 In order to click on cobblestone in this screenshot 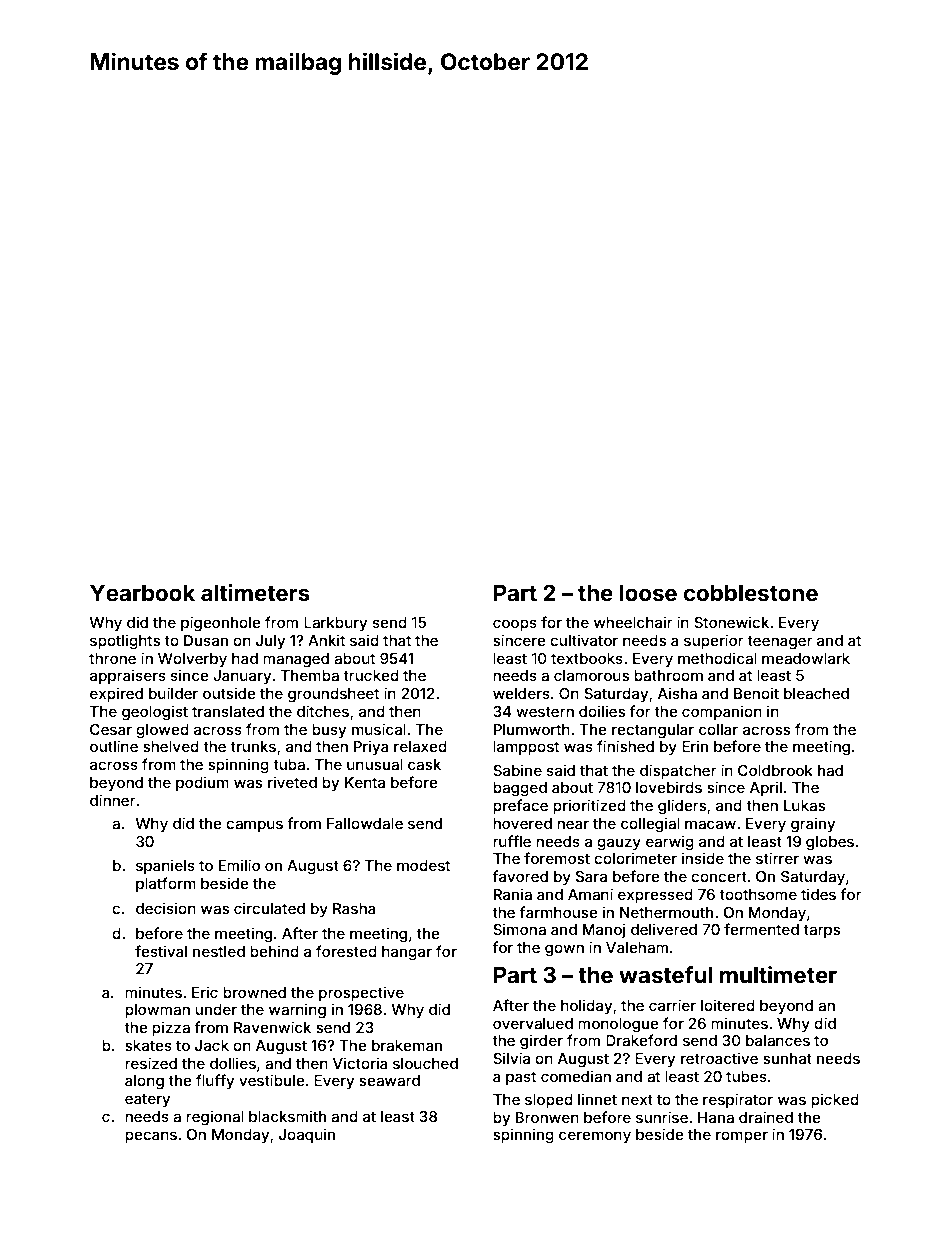, I will do `click(751, 592)`.
